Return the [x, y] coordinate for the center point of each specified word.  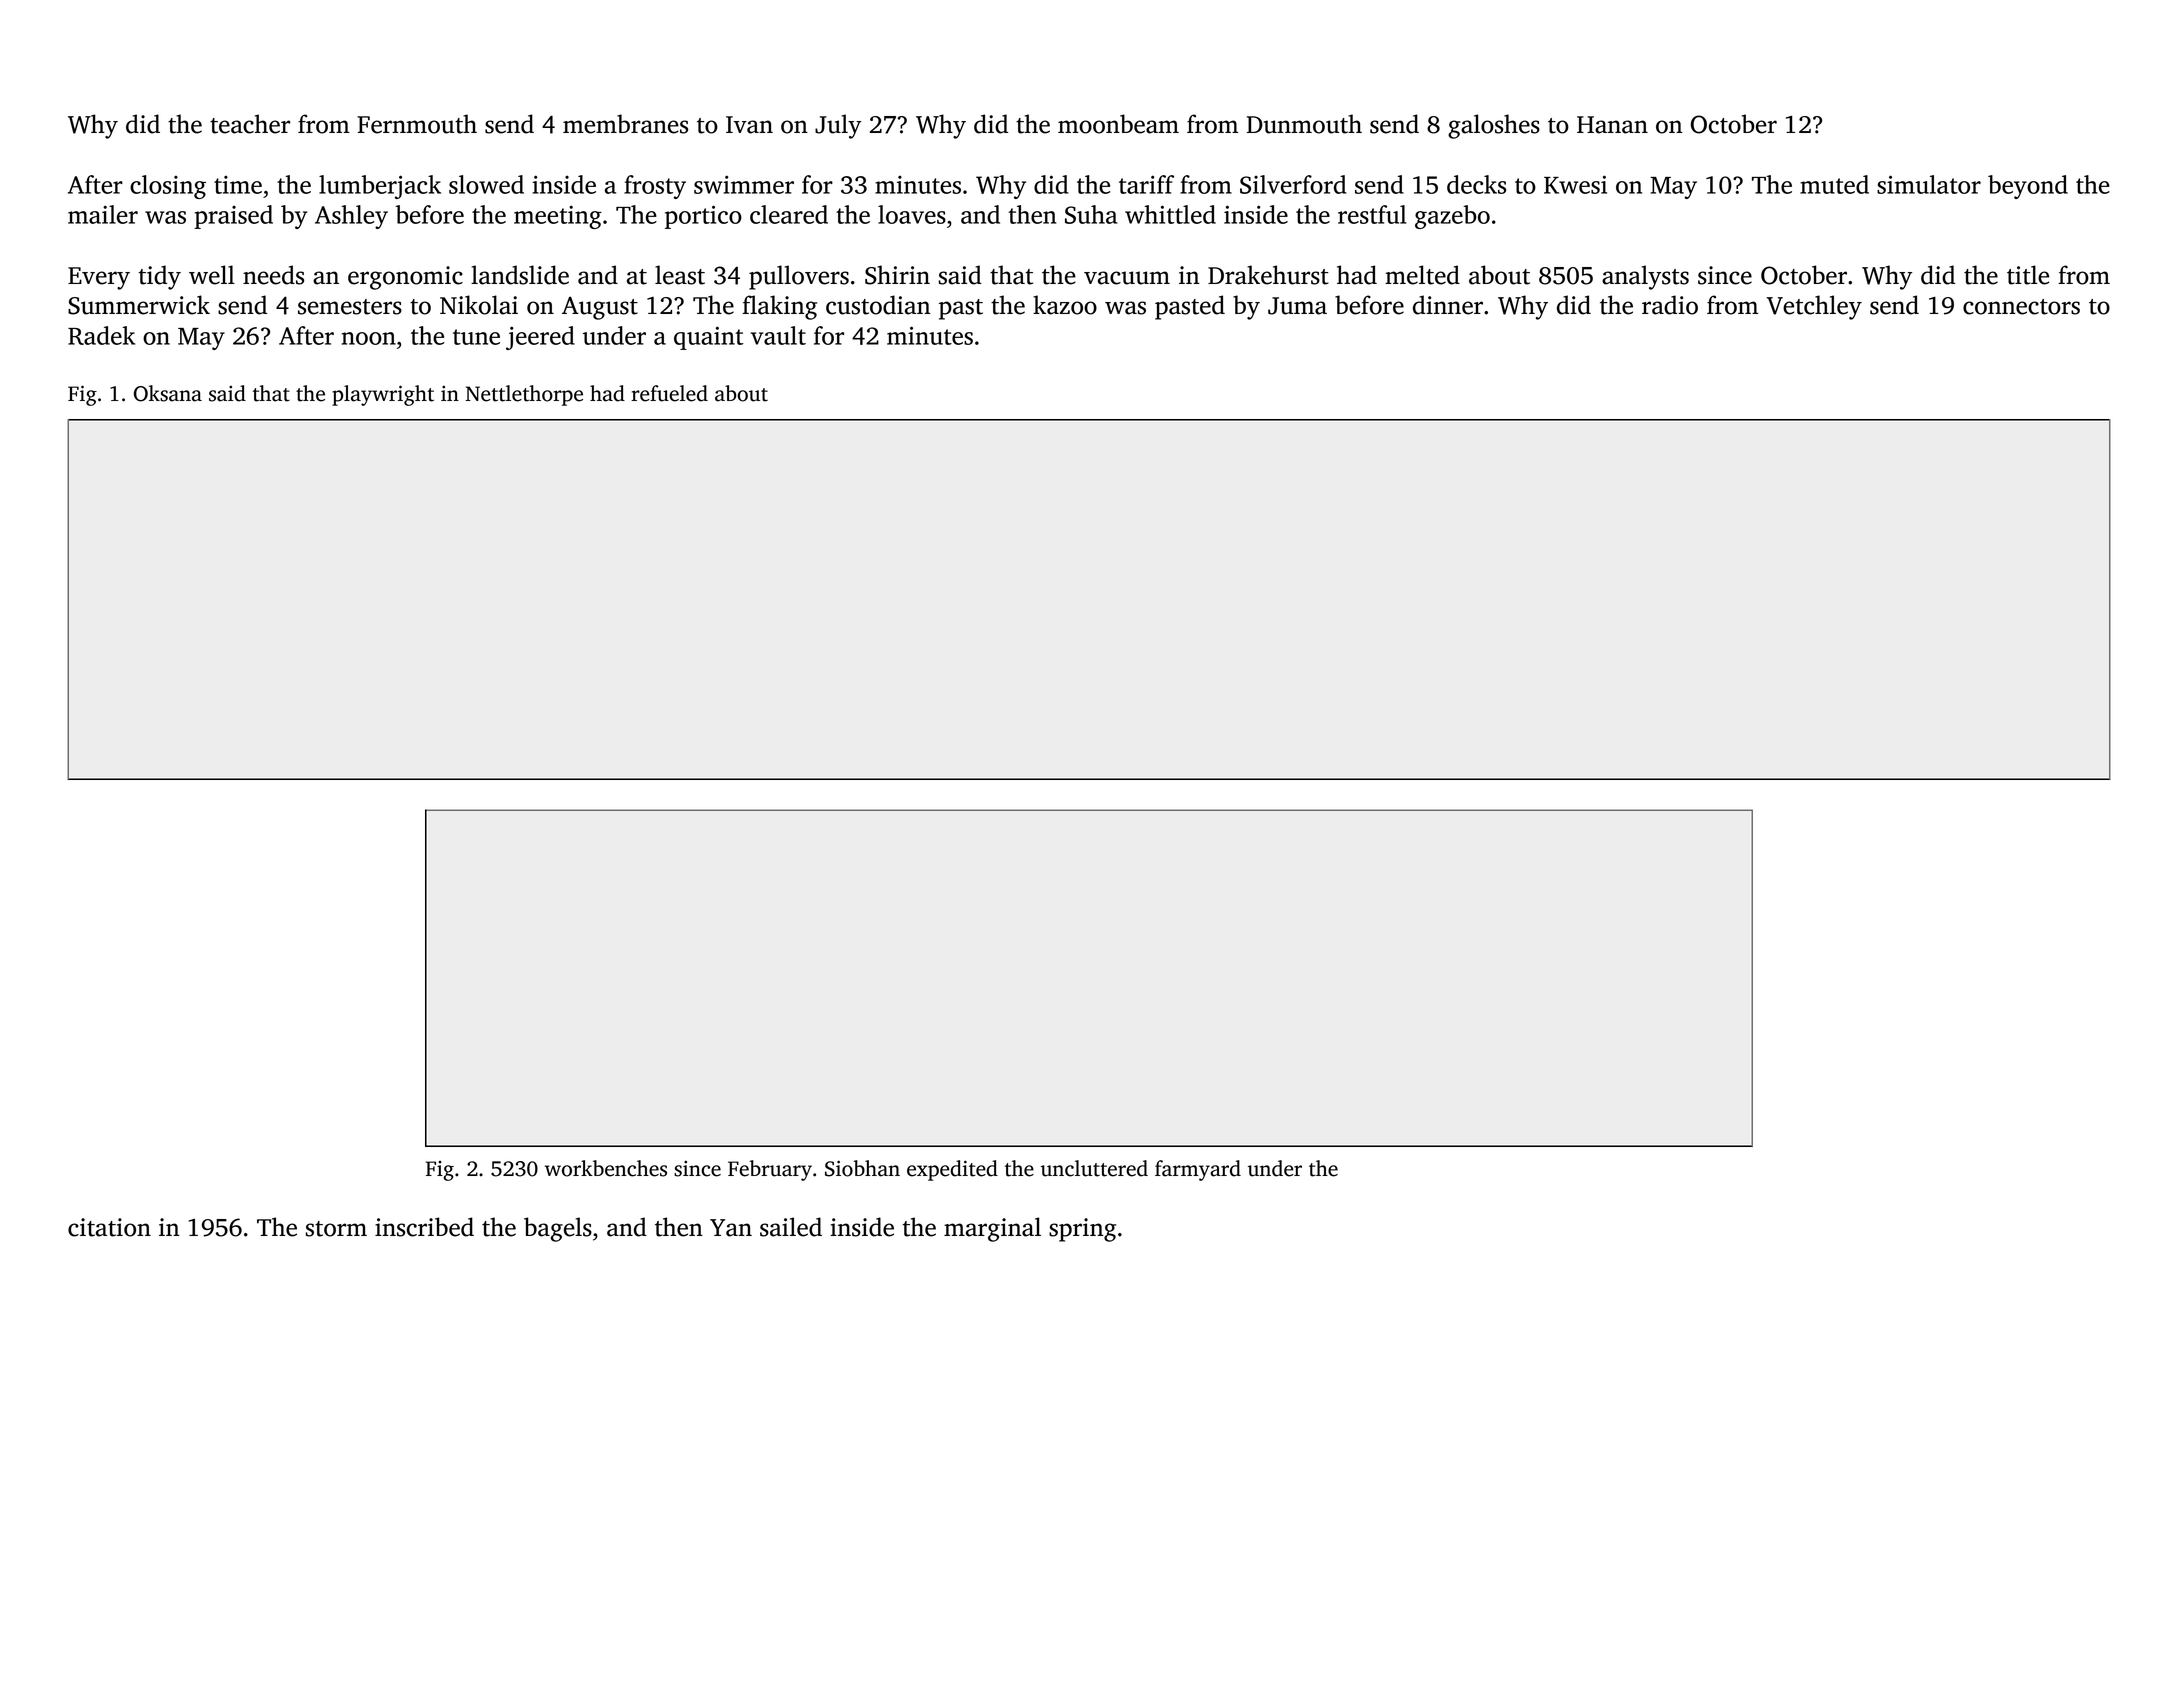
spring [1082, 1230]
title [2028, 275]
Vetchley [1814, 307]
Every [99, 278]
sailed [791, 1227]
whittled [1170, 214]
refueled [669, 393]
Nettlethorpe [524, 395]
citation [109, 1227]
